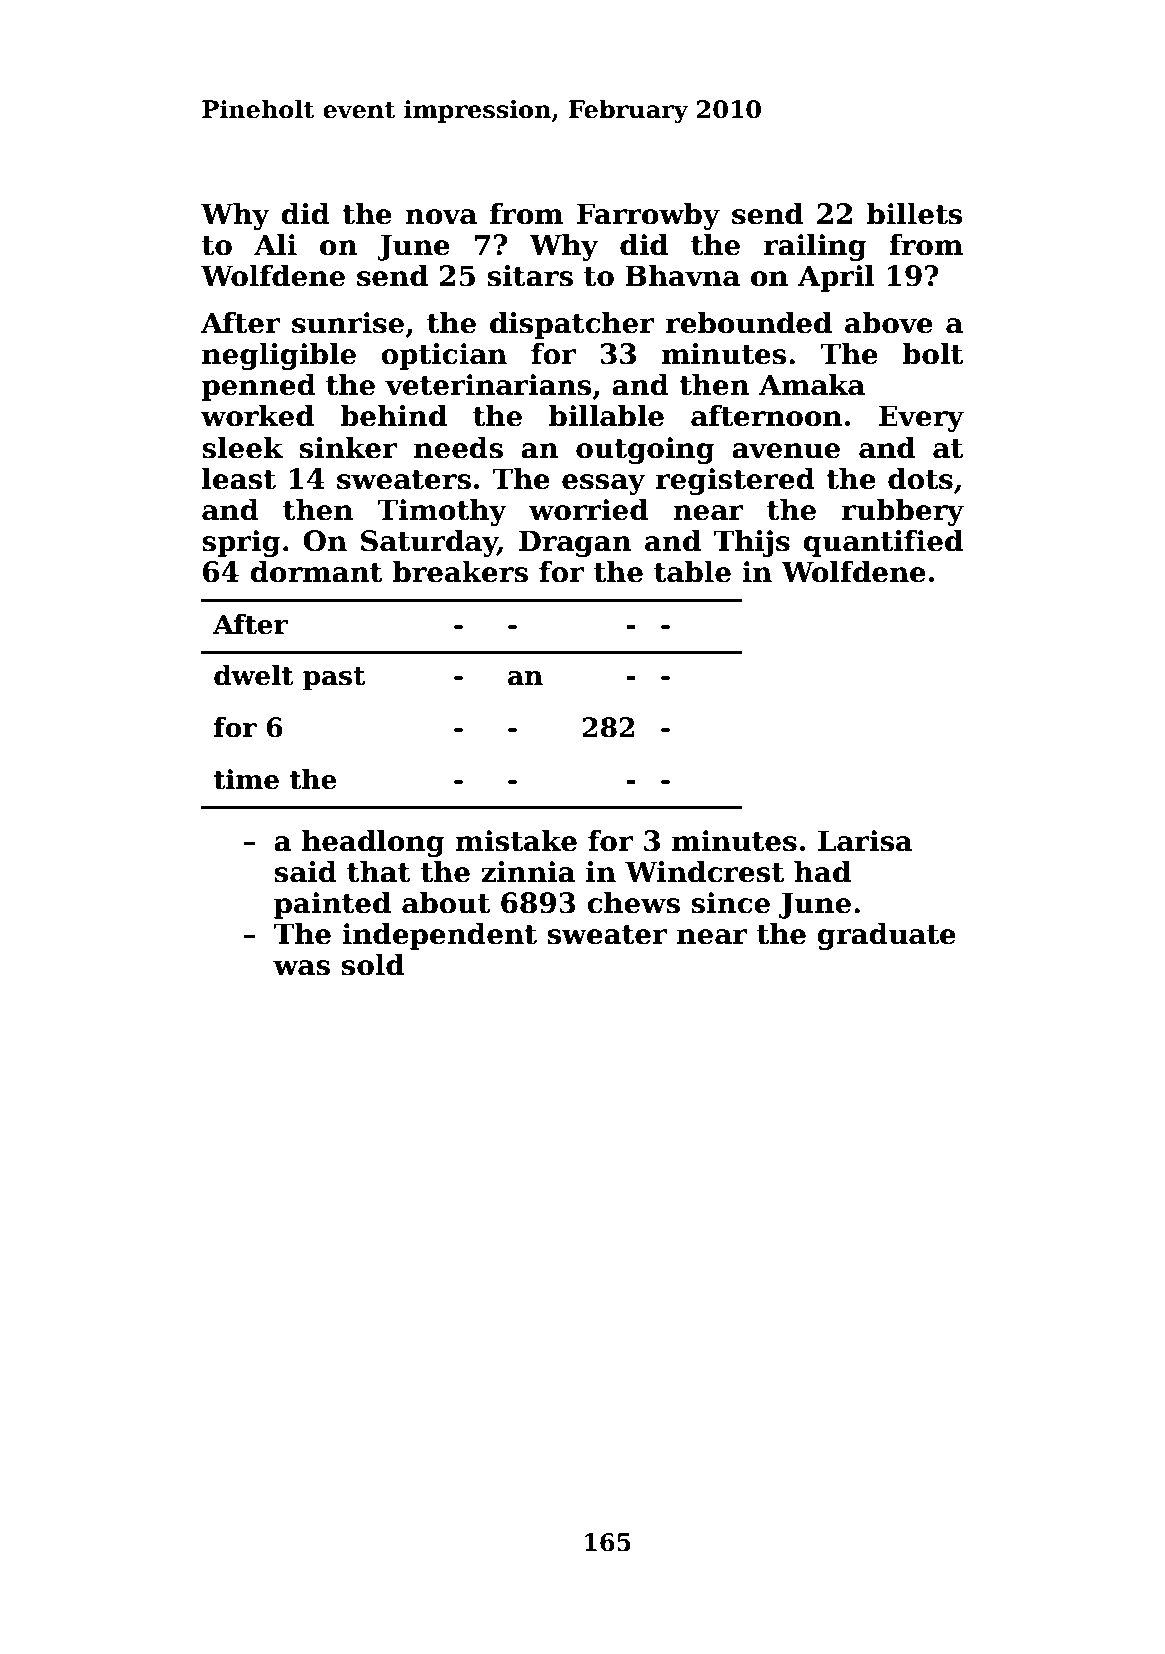 This screenshot has width=1165, height=1654. I want to click on nova, so click(441, 217).
